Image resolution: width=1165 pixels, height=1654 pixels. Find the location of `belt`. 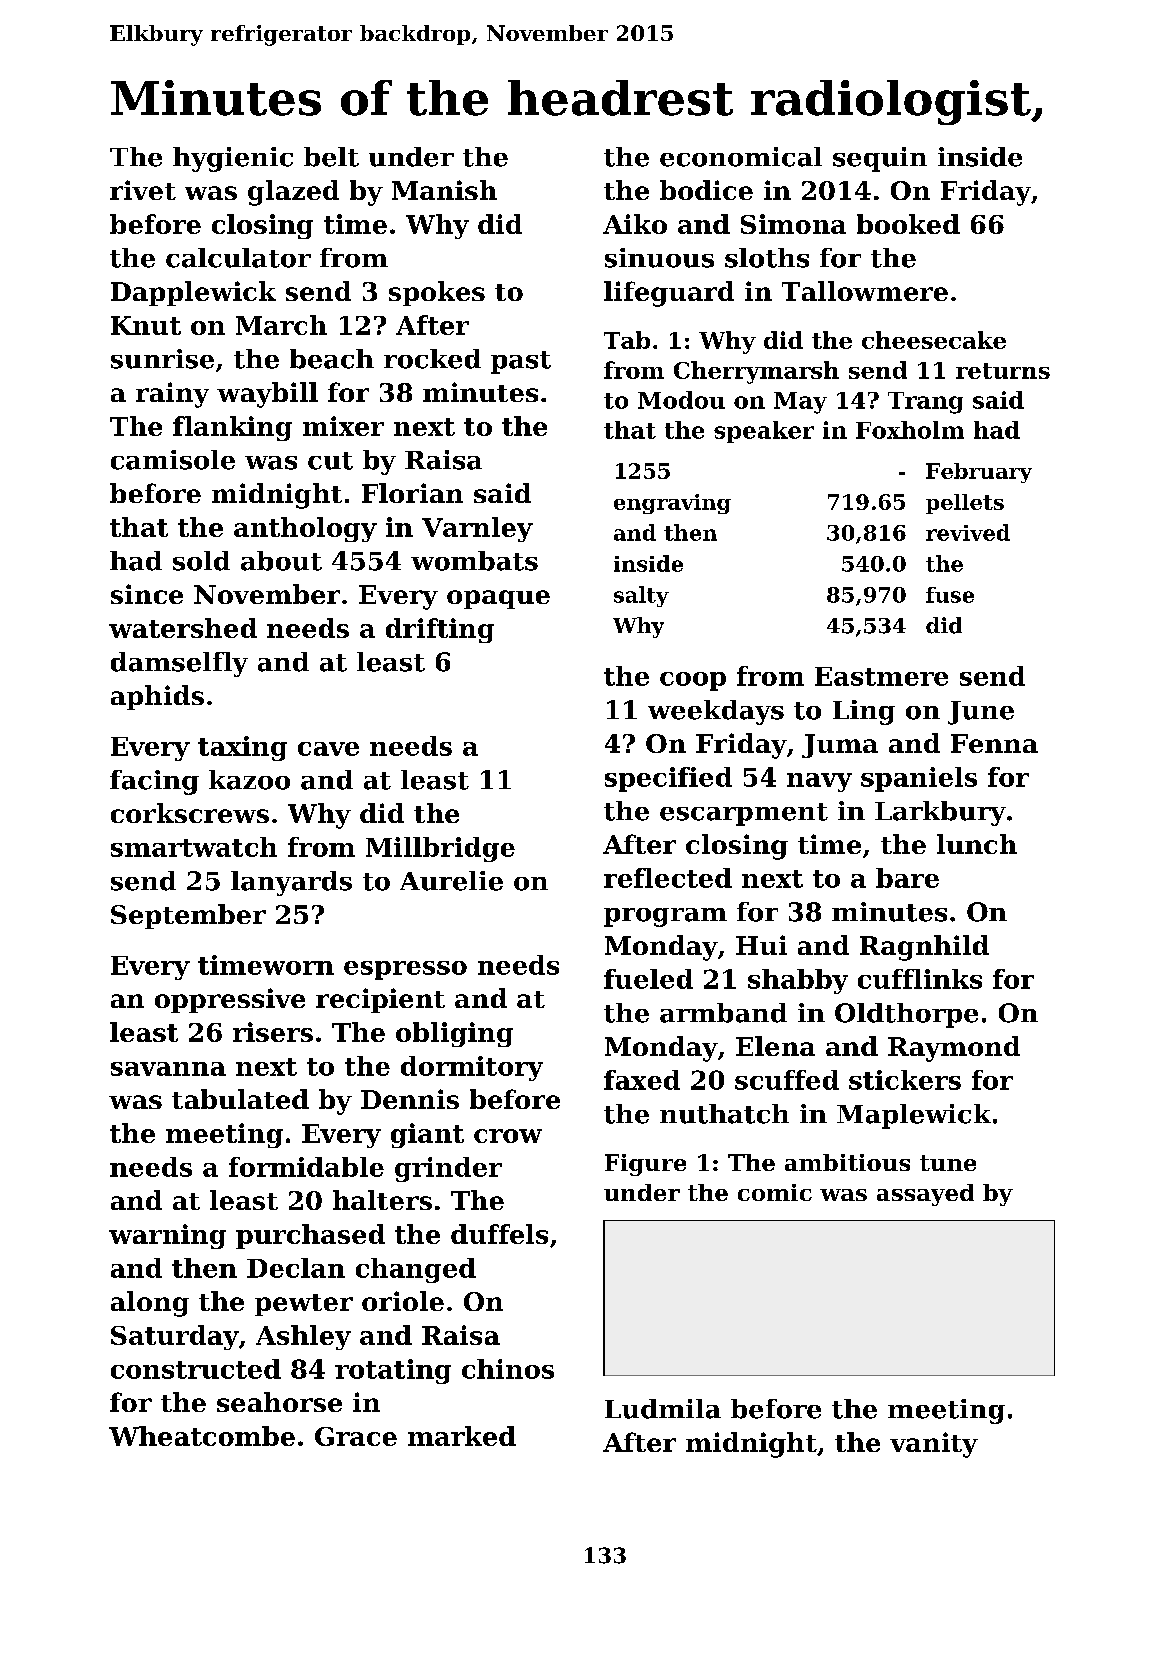

belt is located at coordinates (331, 157).
